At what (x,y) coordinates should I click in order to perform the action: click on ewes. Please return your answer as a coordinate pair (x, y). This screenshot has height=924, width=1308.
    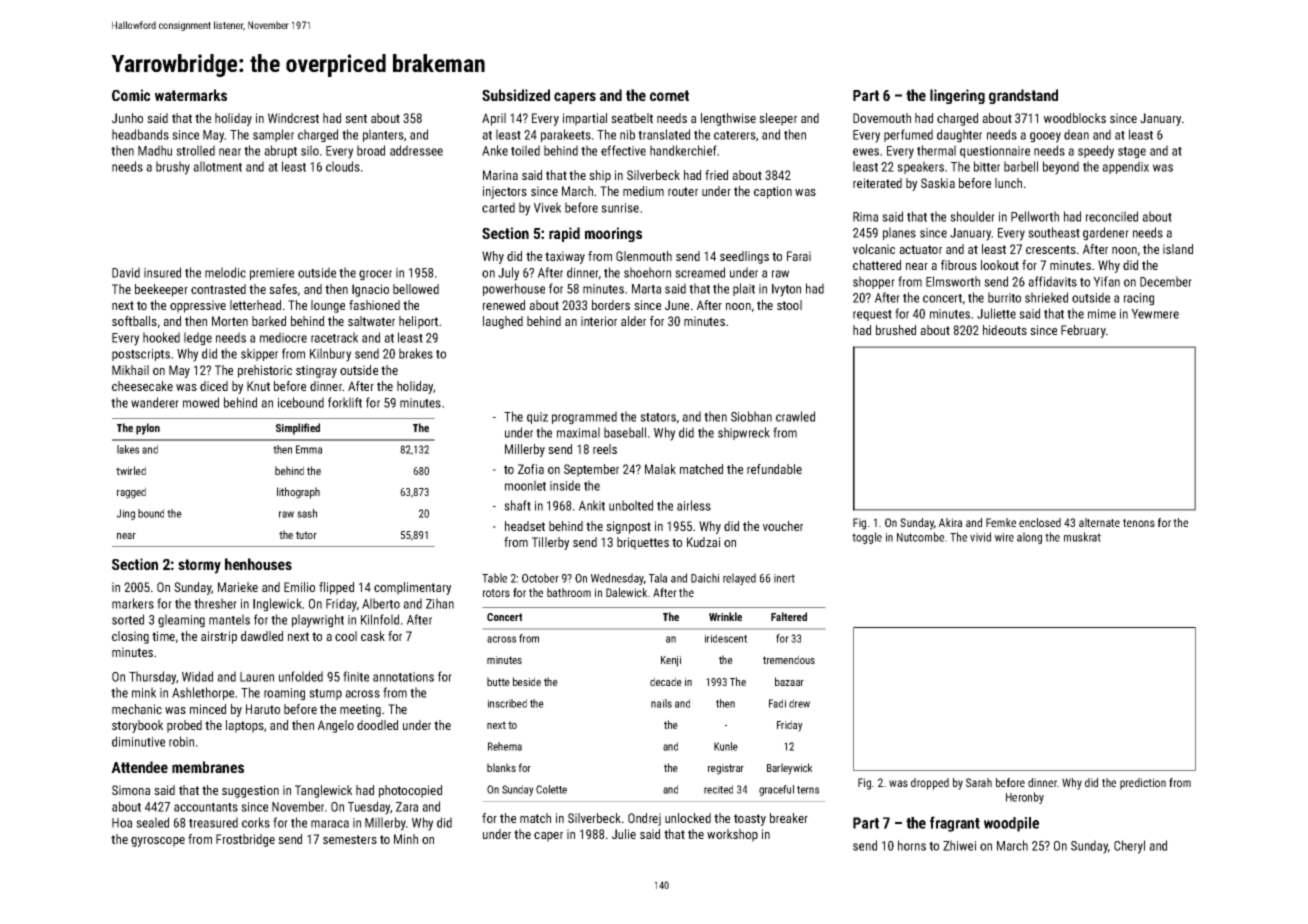
    Looking at the image, I should click on (866, 152).
